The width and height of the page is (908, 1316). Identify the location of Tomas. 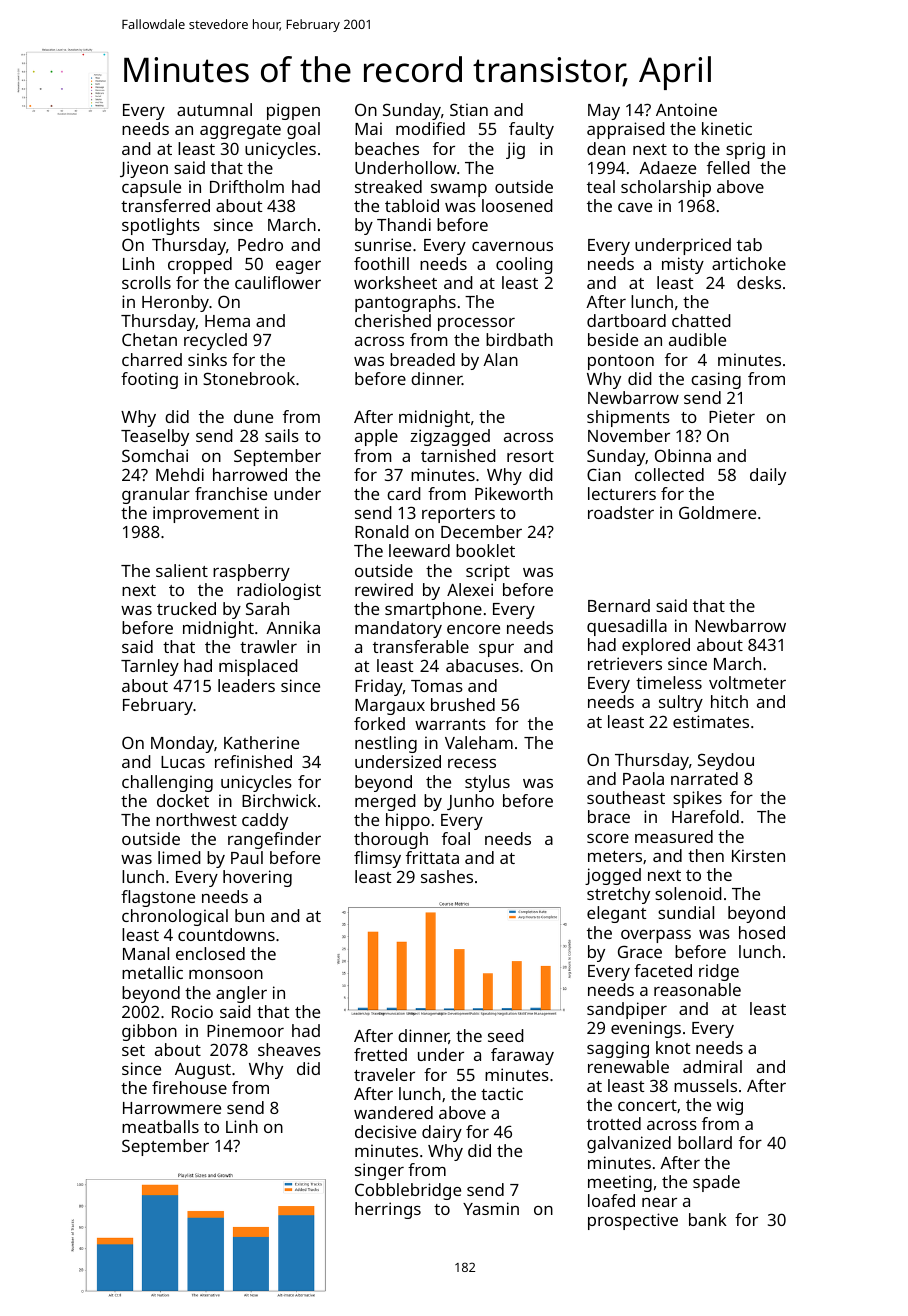
(437, 686).
